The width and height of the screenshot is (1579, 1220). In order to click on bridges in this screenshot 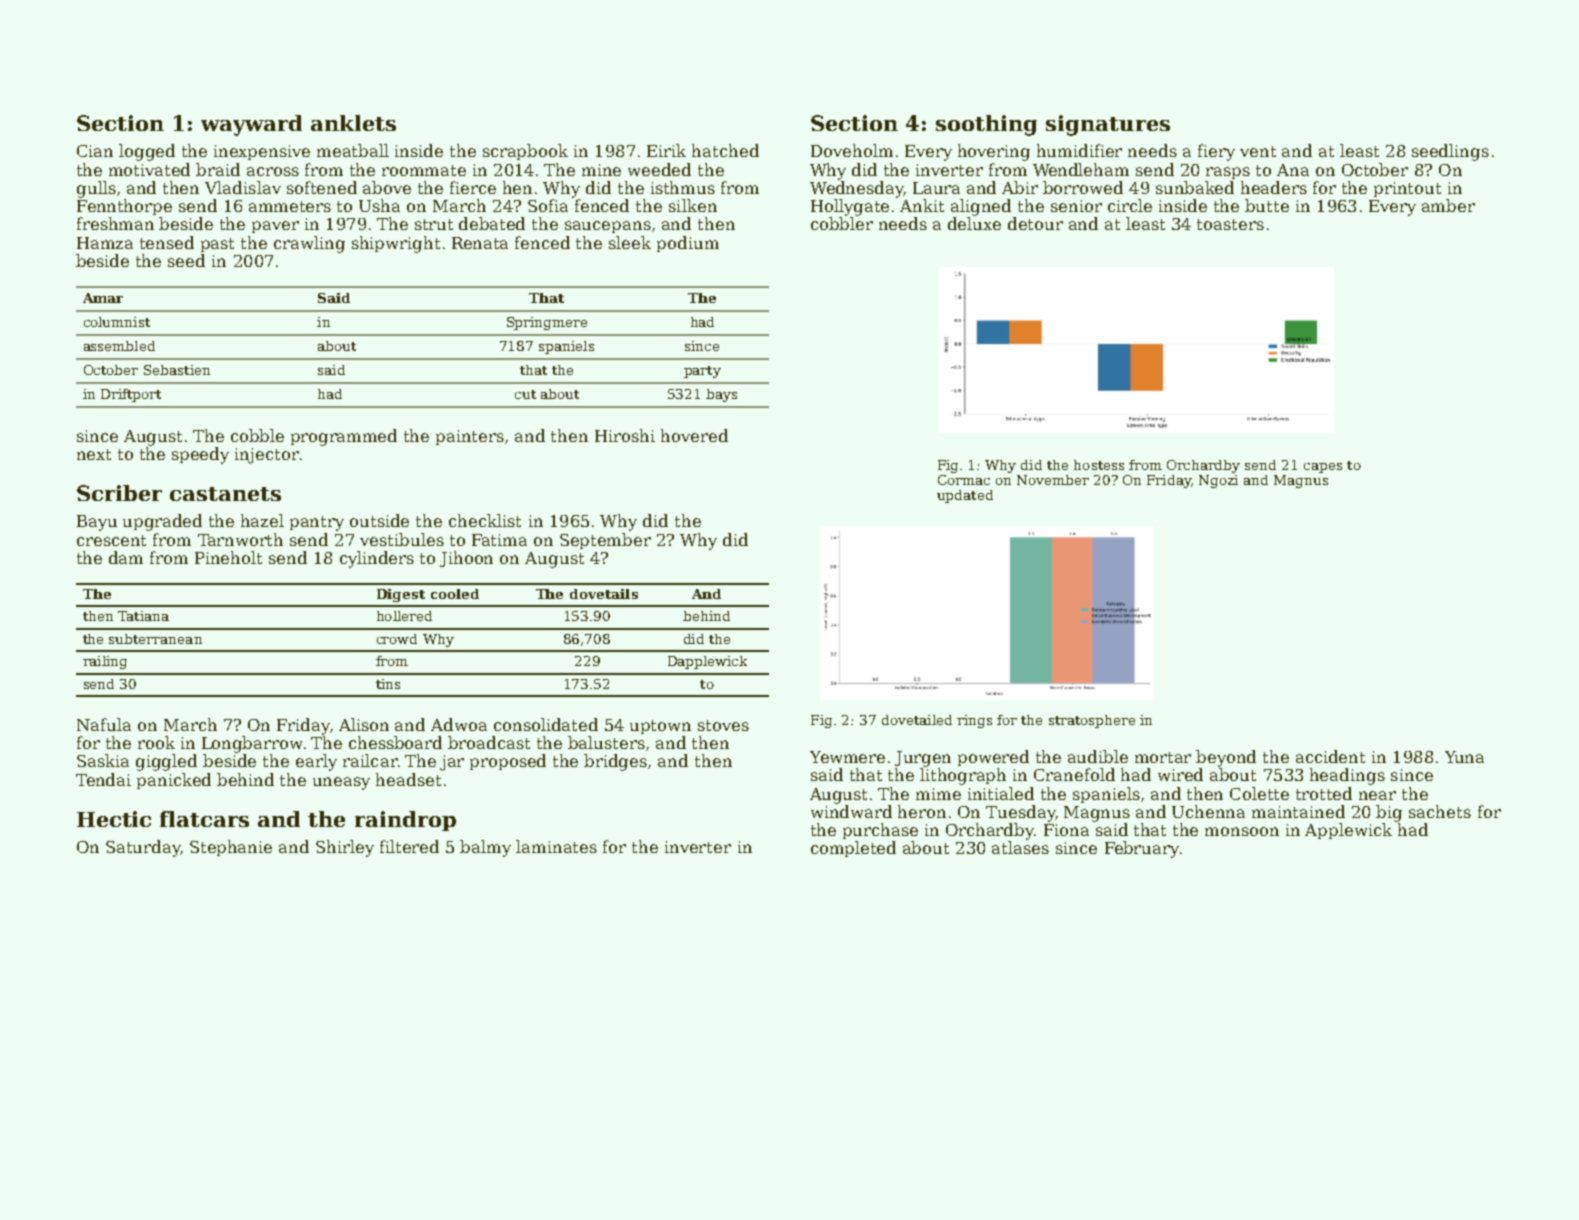, I will do `click(615, 762)`.
